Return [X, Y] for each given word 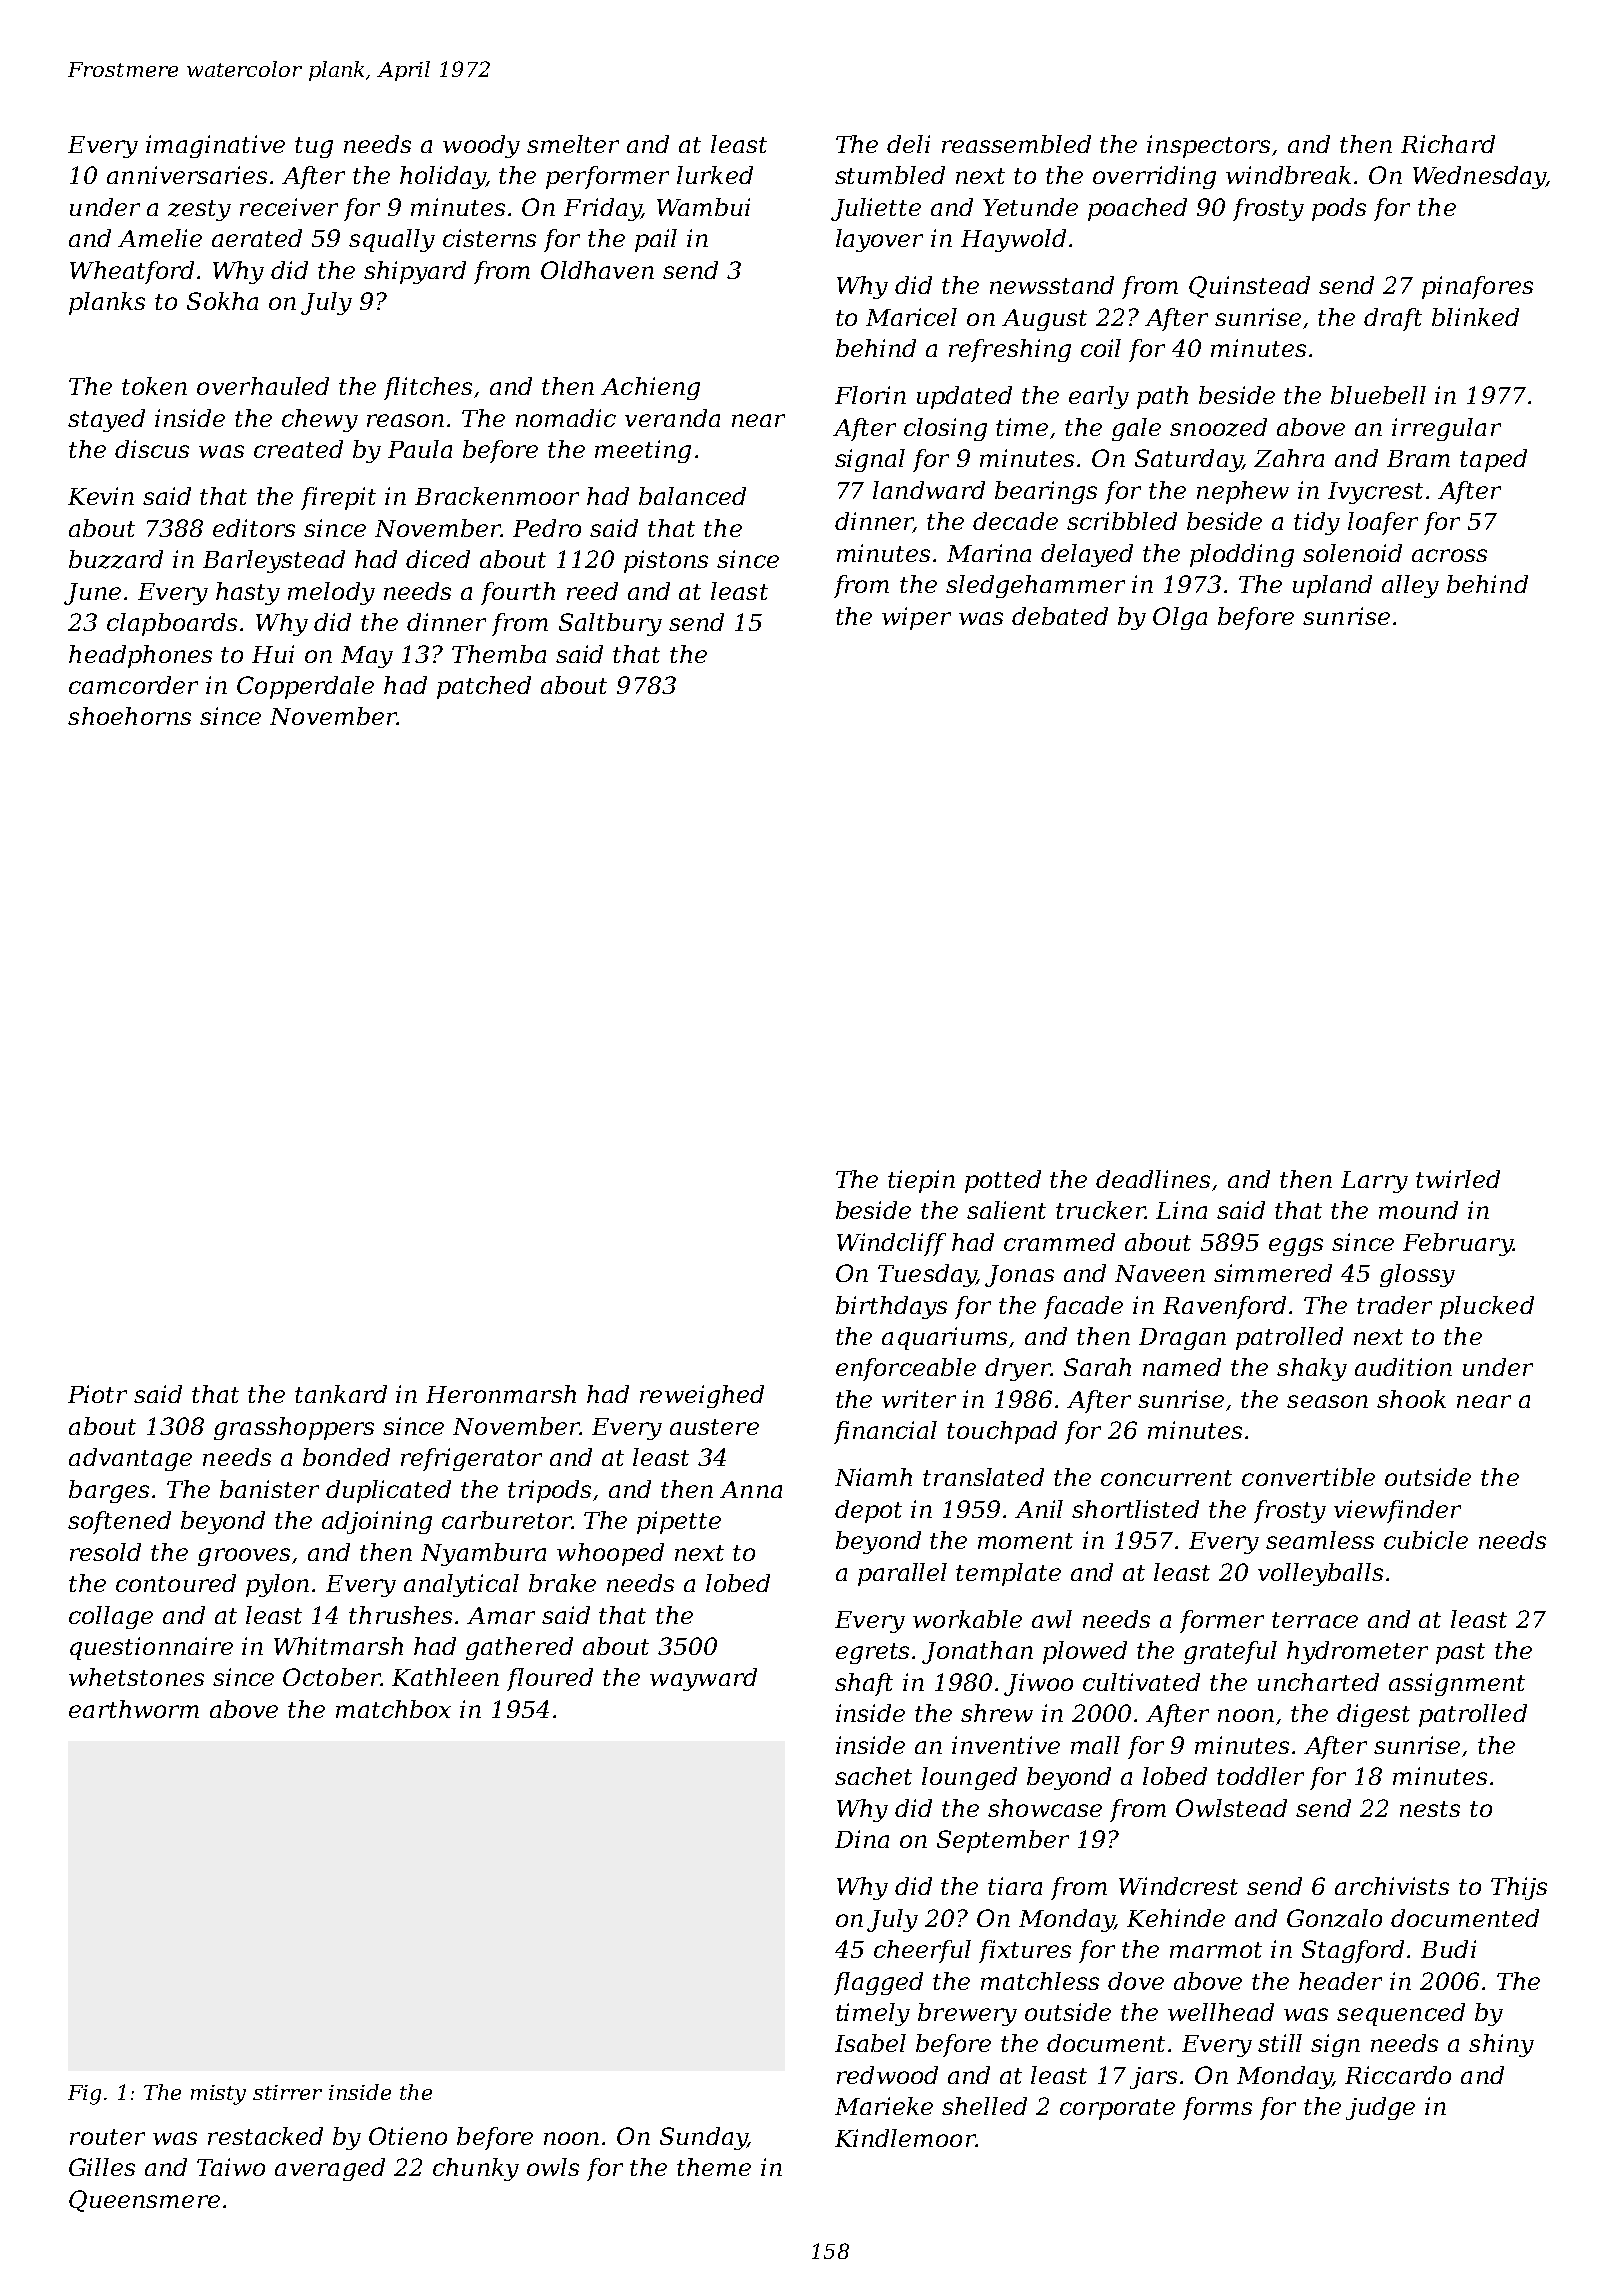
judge [1380, 2108]
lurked [715, 175]
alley [1410, 586]
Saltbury [610, 624]
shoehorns [129, 716]
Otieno [408, 2136]
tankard [341, 1394]
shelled [984, 2106]
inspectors [1208, 146]
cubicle [1426, 1540]
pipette [679, 1522]
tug [314, 147]
